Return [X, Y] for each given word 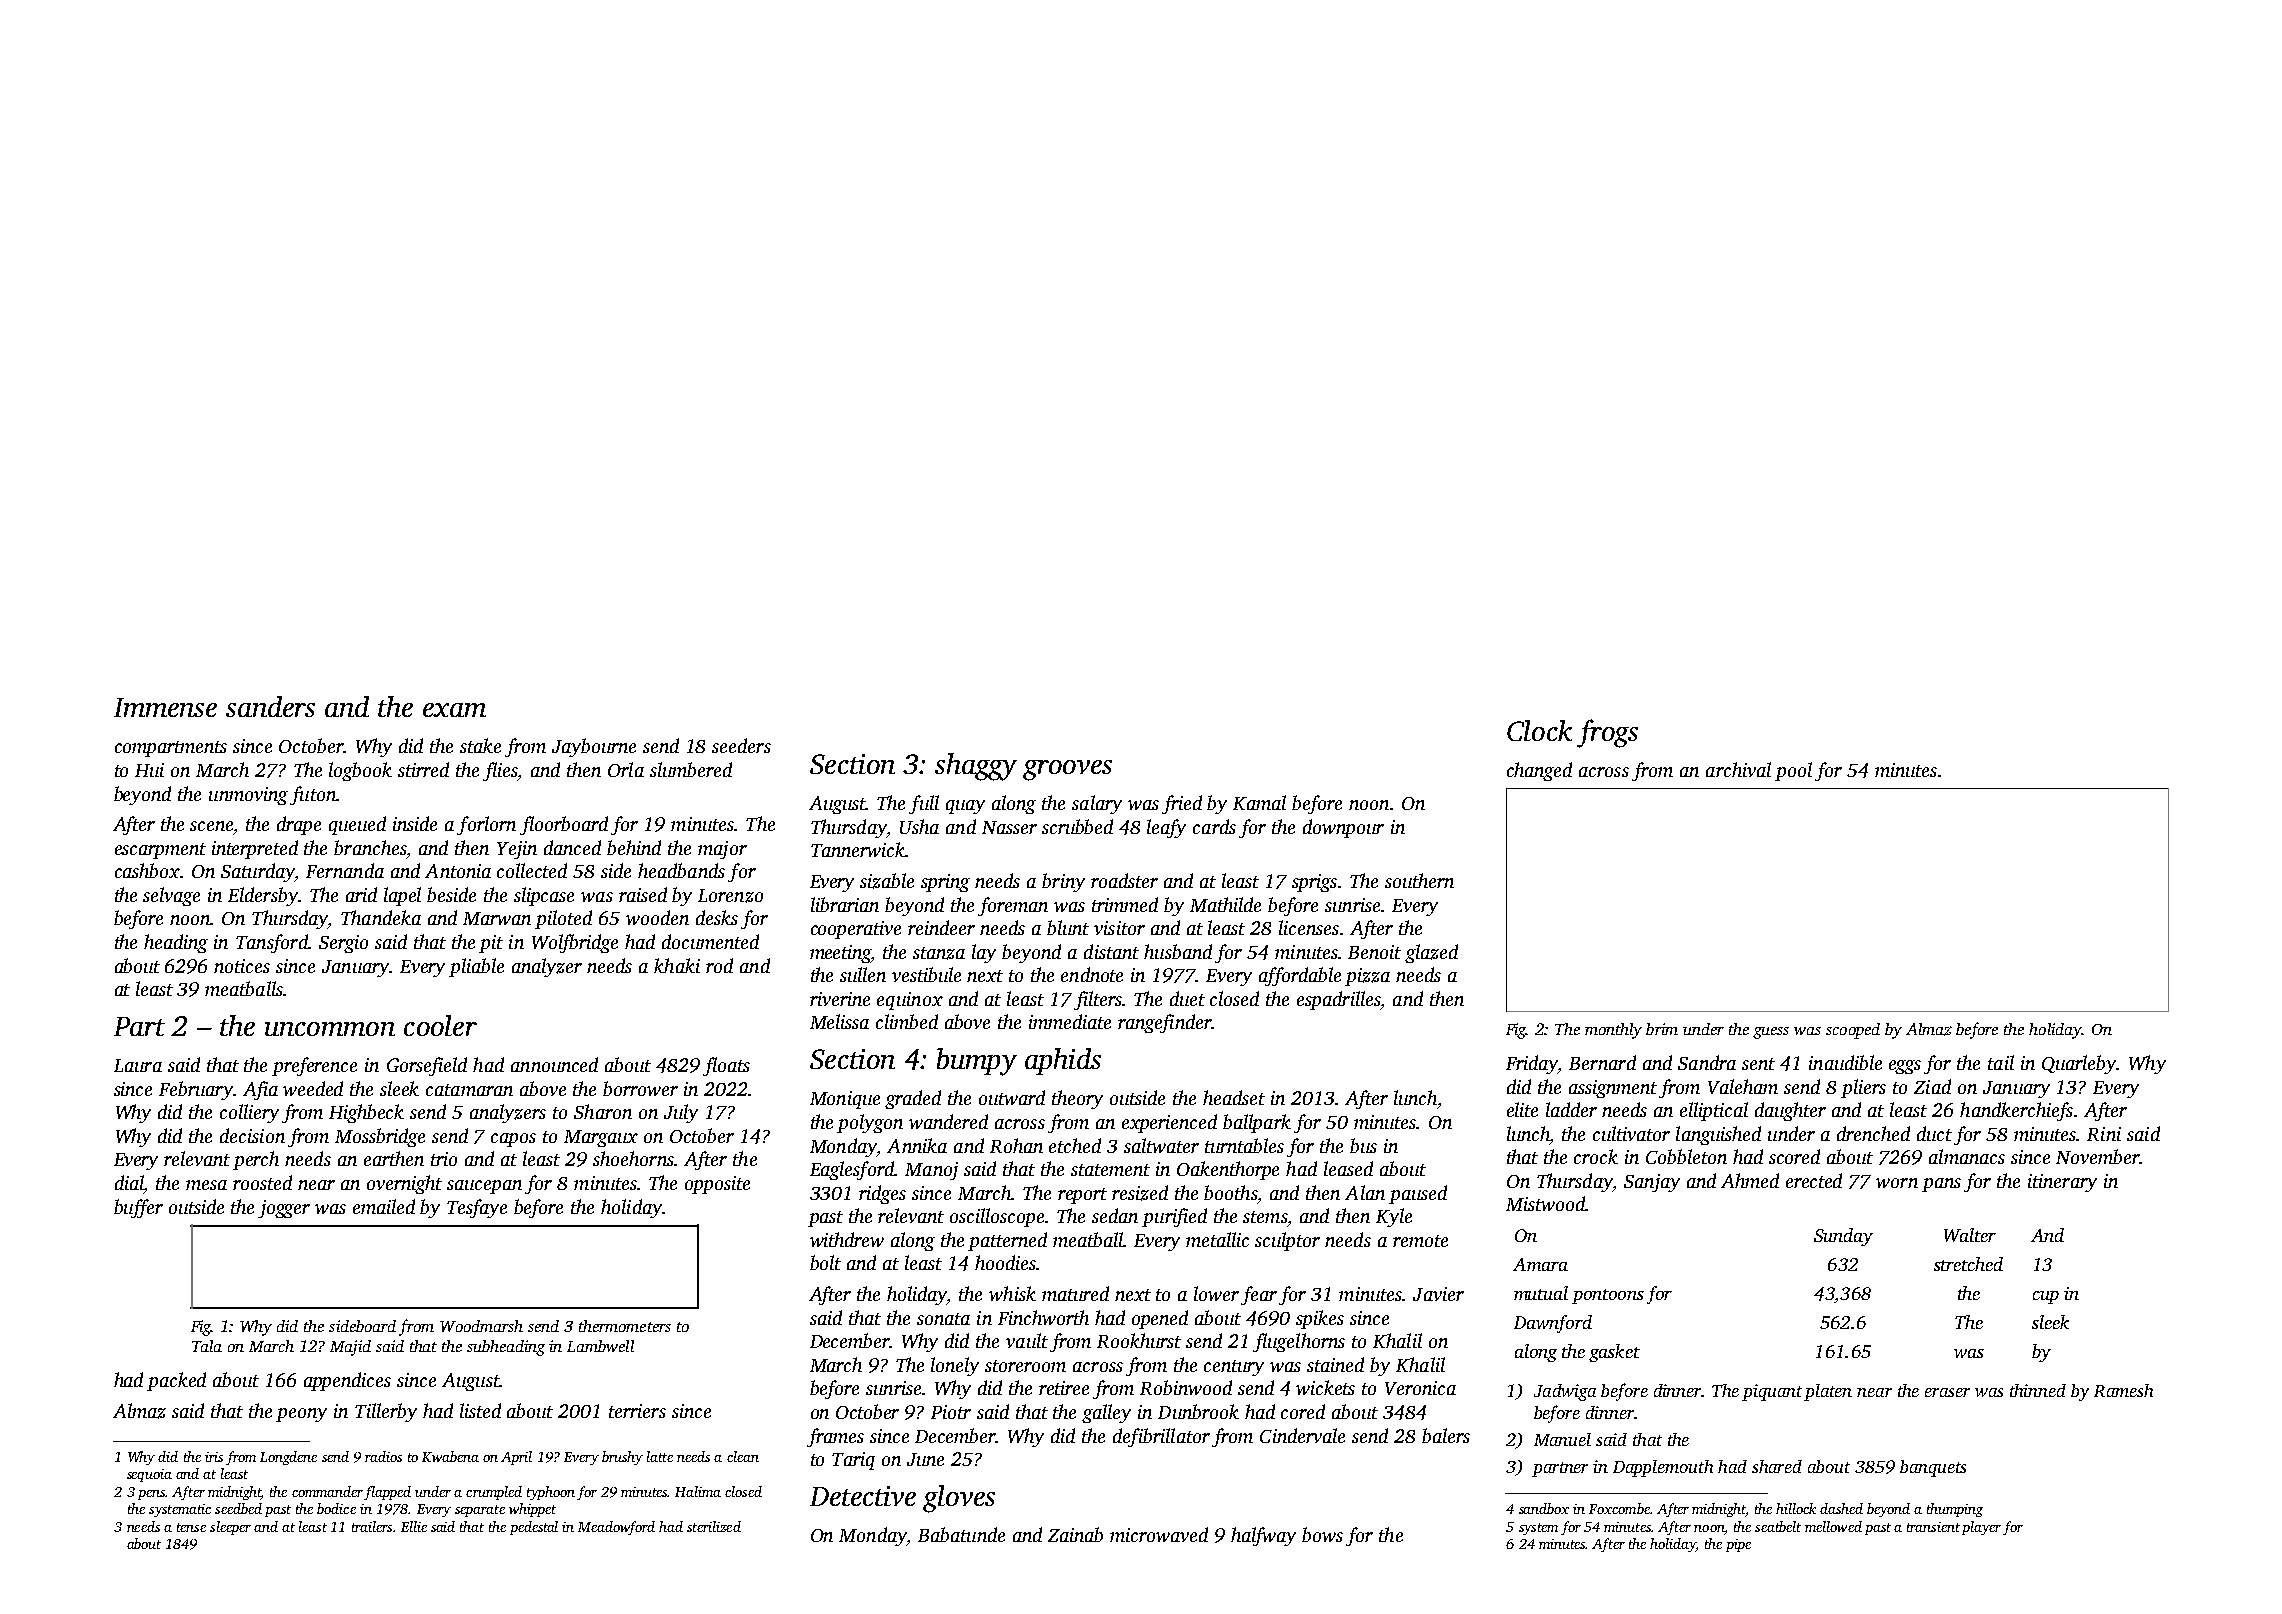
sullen [863, 974]
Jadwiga [1565, 1392]
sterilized [714, 1526]
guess [1771, 1033]
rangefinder [1165, 1023]
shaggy [976, 767]
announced [554, 1064]
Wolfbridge [575, 943]
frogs [1607, 733]
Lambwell [600, 1346]
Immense [165, 707]
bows [1322, 1534]
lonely [955, 1366]
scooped [1853, 1031]
